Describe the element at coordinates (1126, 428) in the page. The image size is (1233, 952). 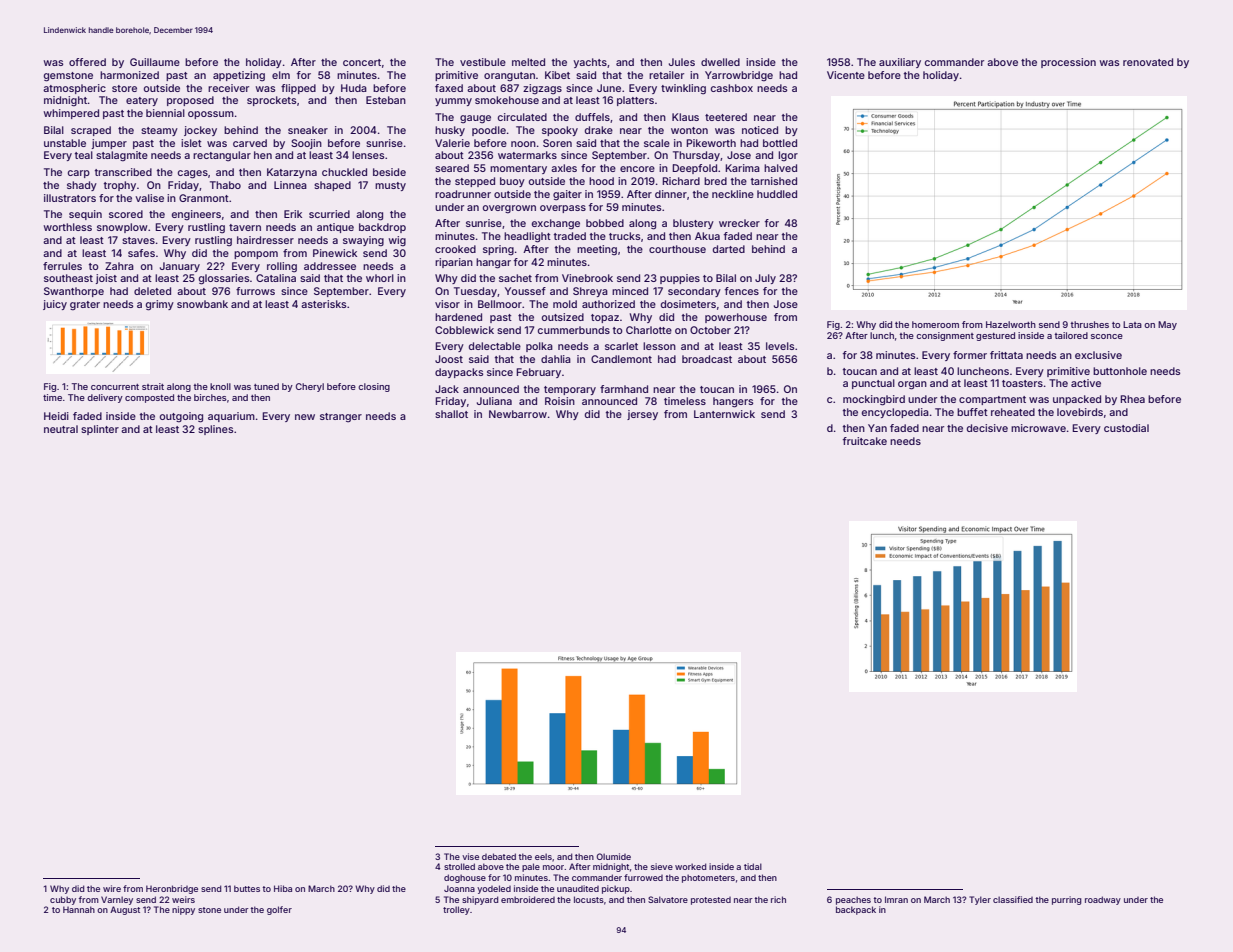
I see `custodial` at that location.
